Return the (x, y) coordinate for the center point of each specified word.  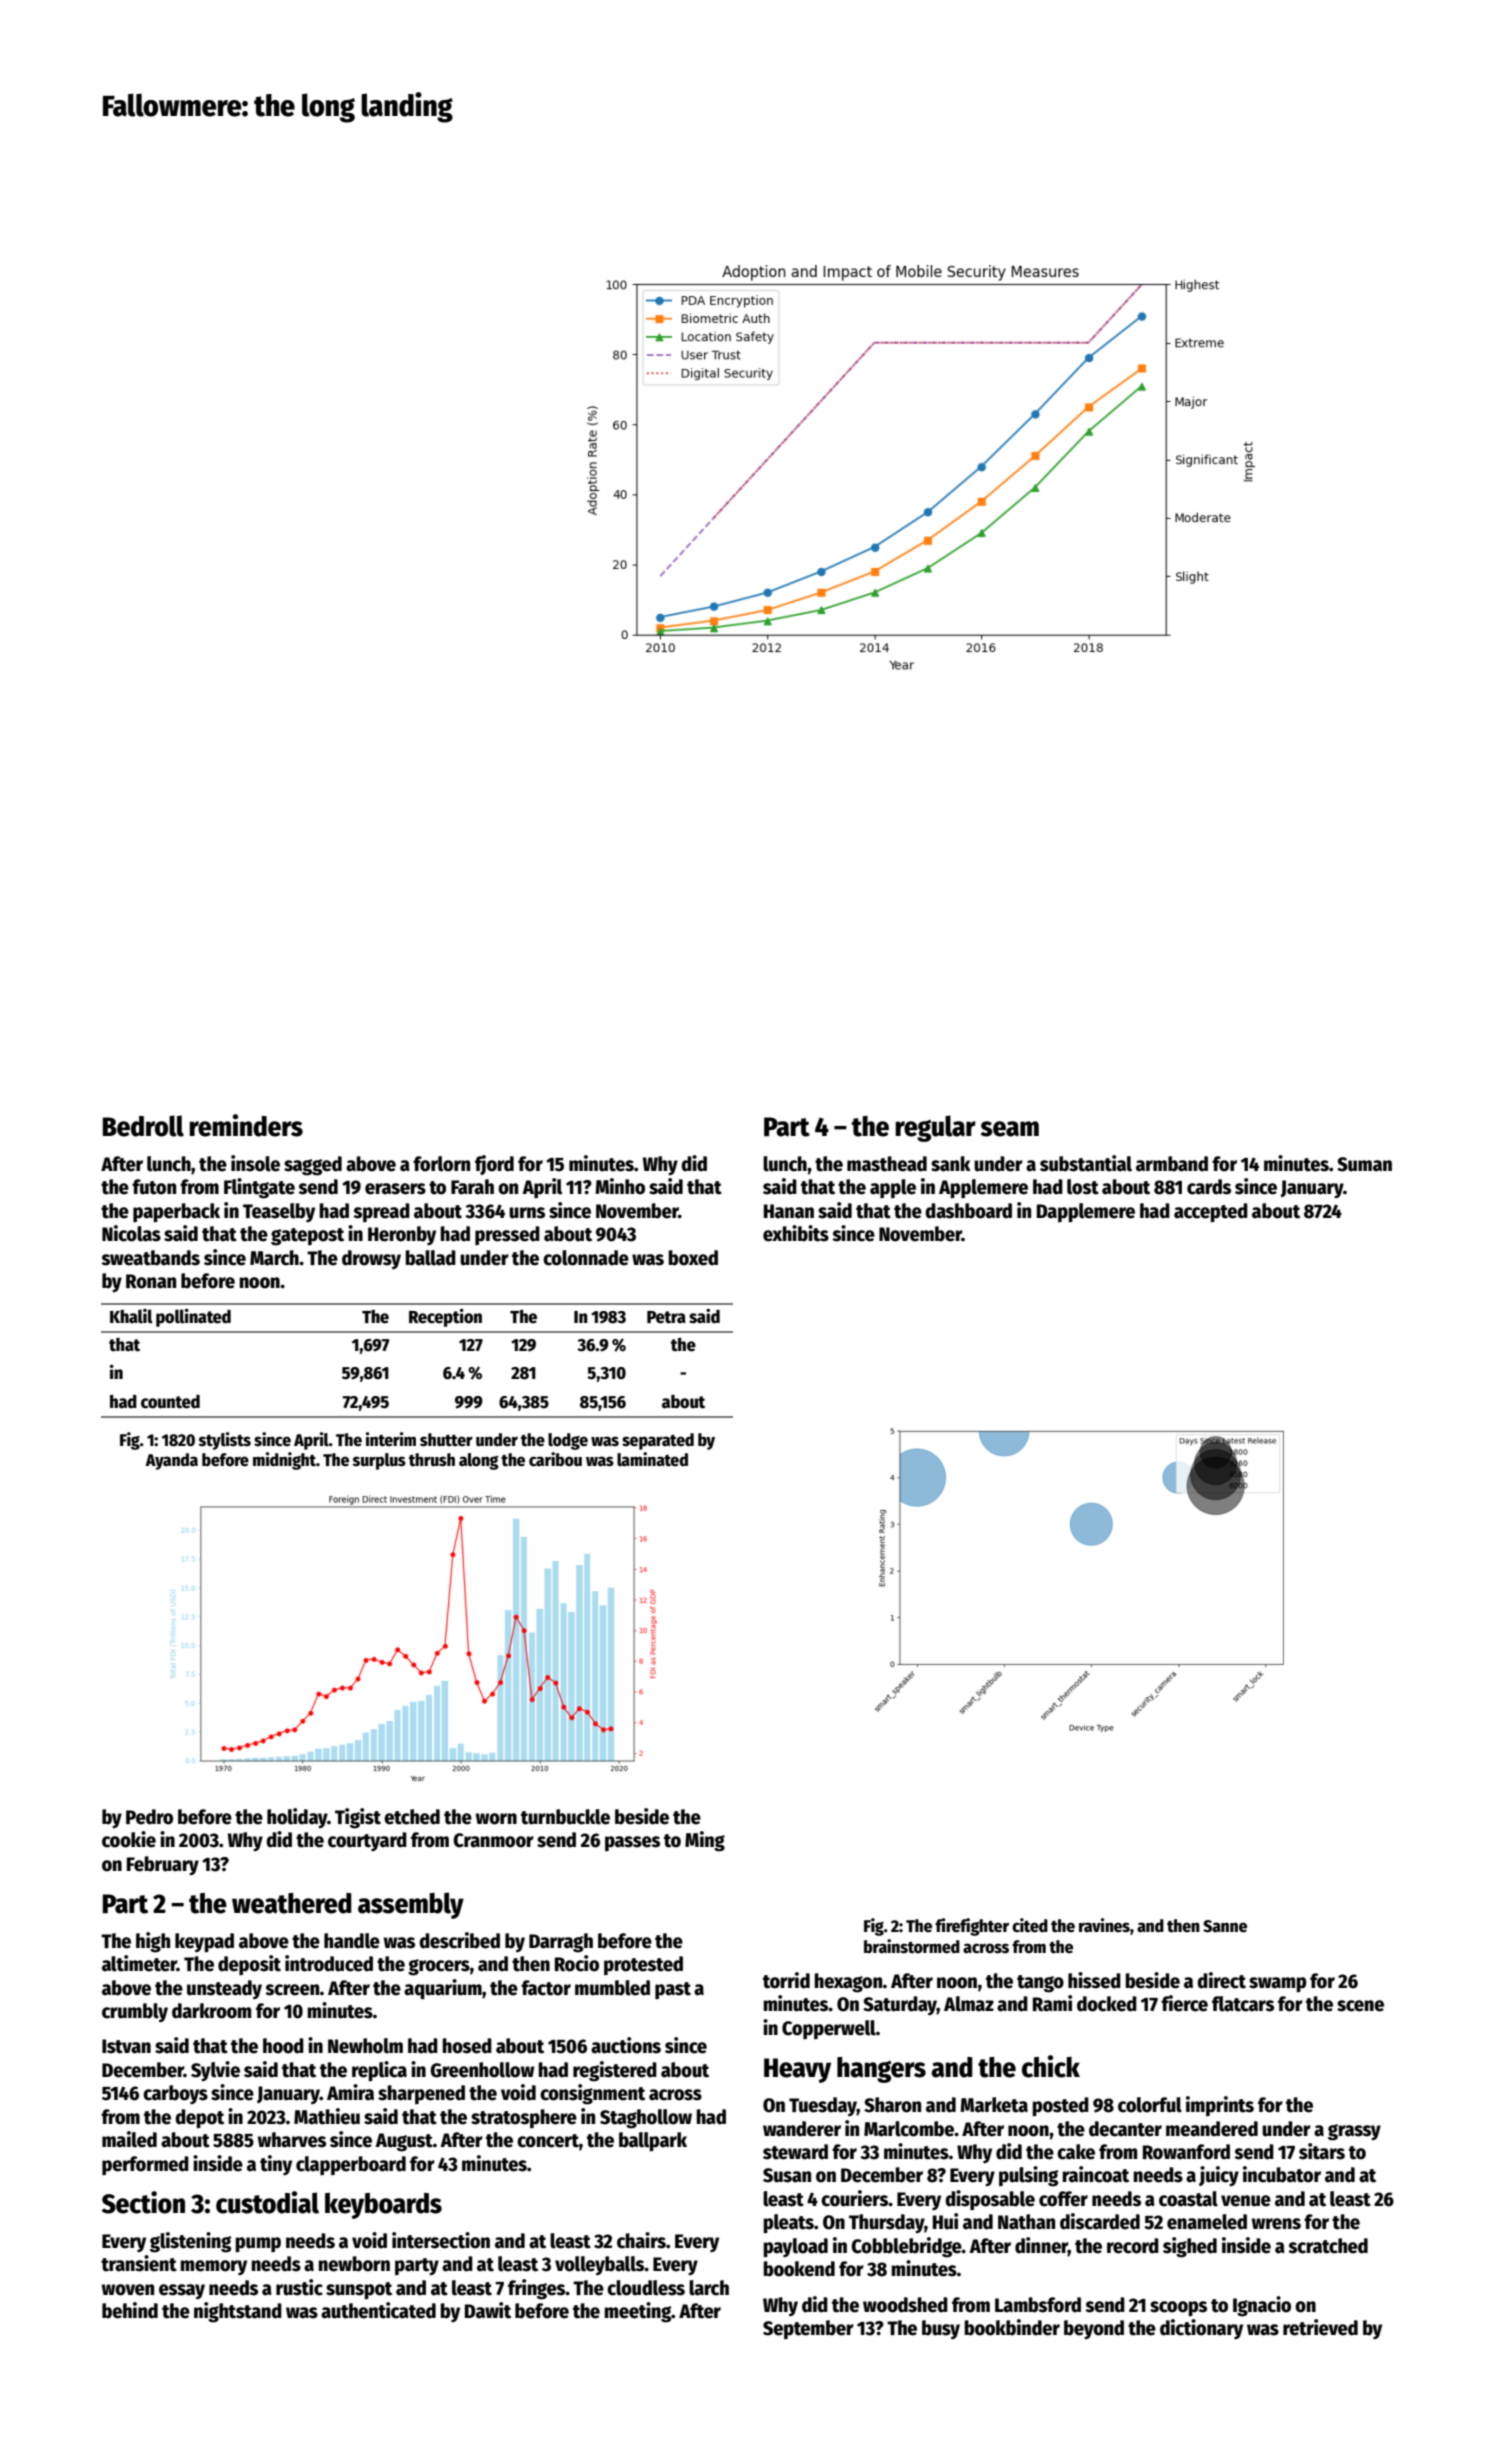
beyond (1094, 2329)
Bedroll (143, 1126)
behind (130, 2310)
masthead (887, 1164)
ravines (1104, 1925)
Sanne (1225, 1926)
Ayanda (171, 1461)
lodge (568, 1441)
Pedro (149, 1817)
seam (1010, 1129)
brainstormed (912, 1946)
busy (941, 2329)
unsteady (224, 1989)
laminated (652, 1459)
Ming (705, 1841)
